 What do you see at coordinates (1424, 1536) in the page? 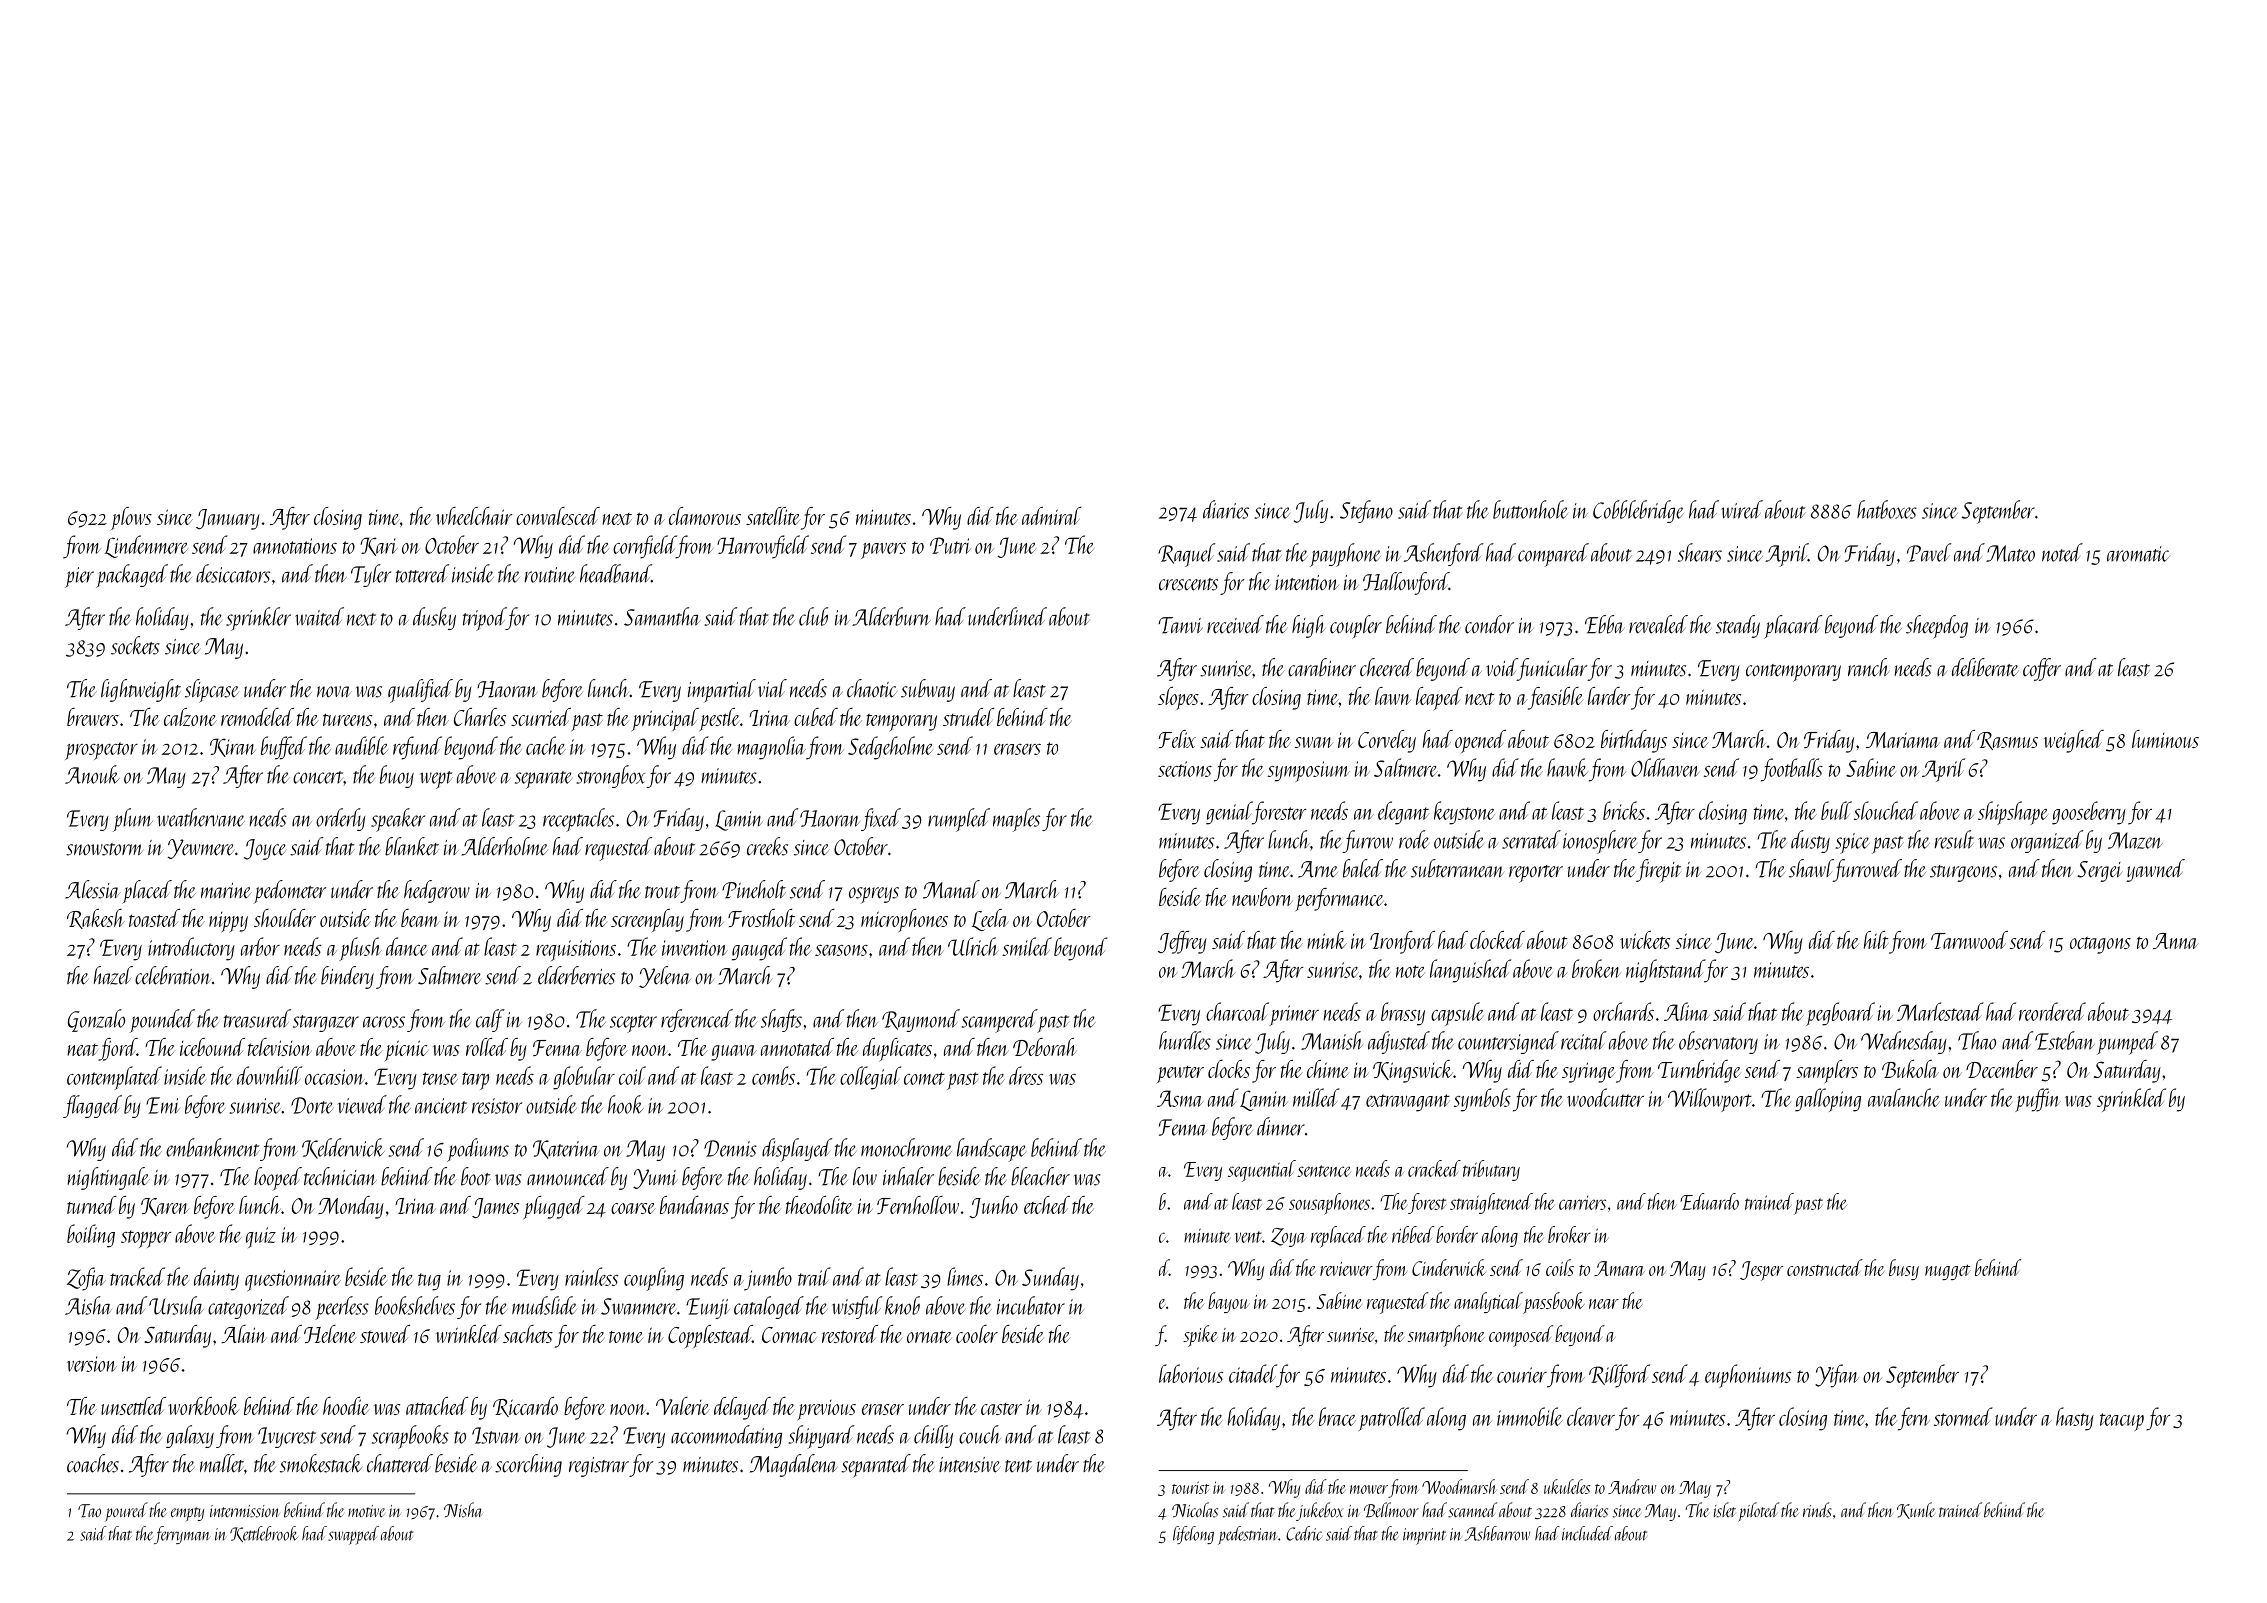
I see `imprint` at bounding box center [1424, 1536].
